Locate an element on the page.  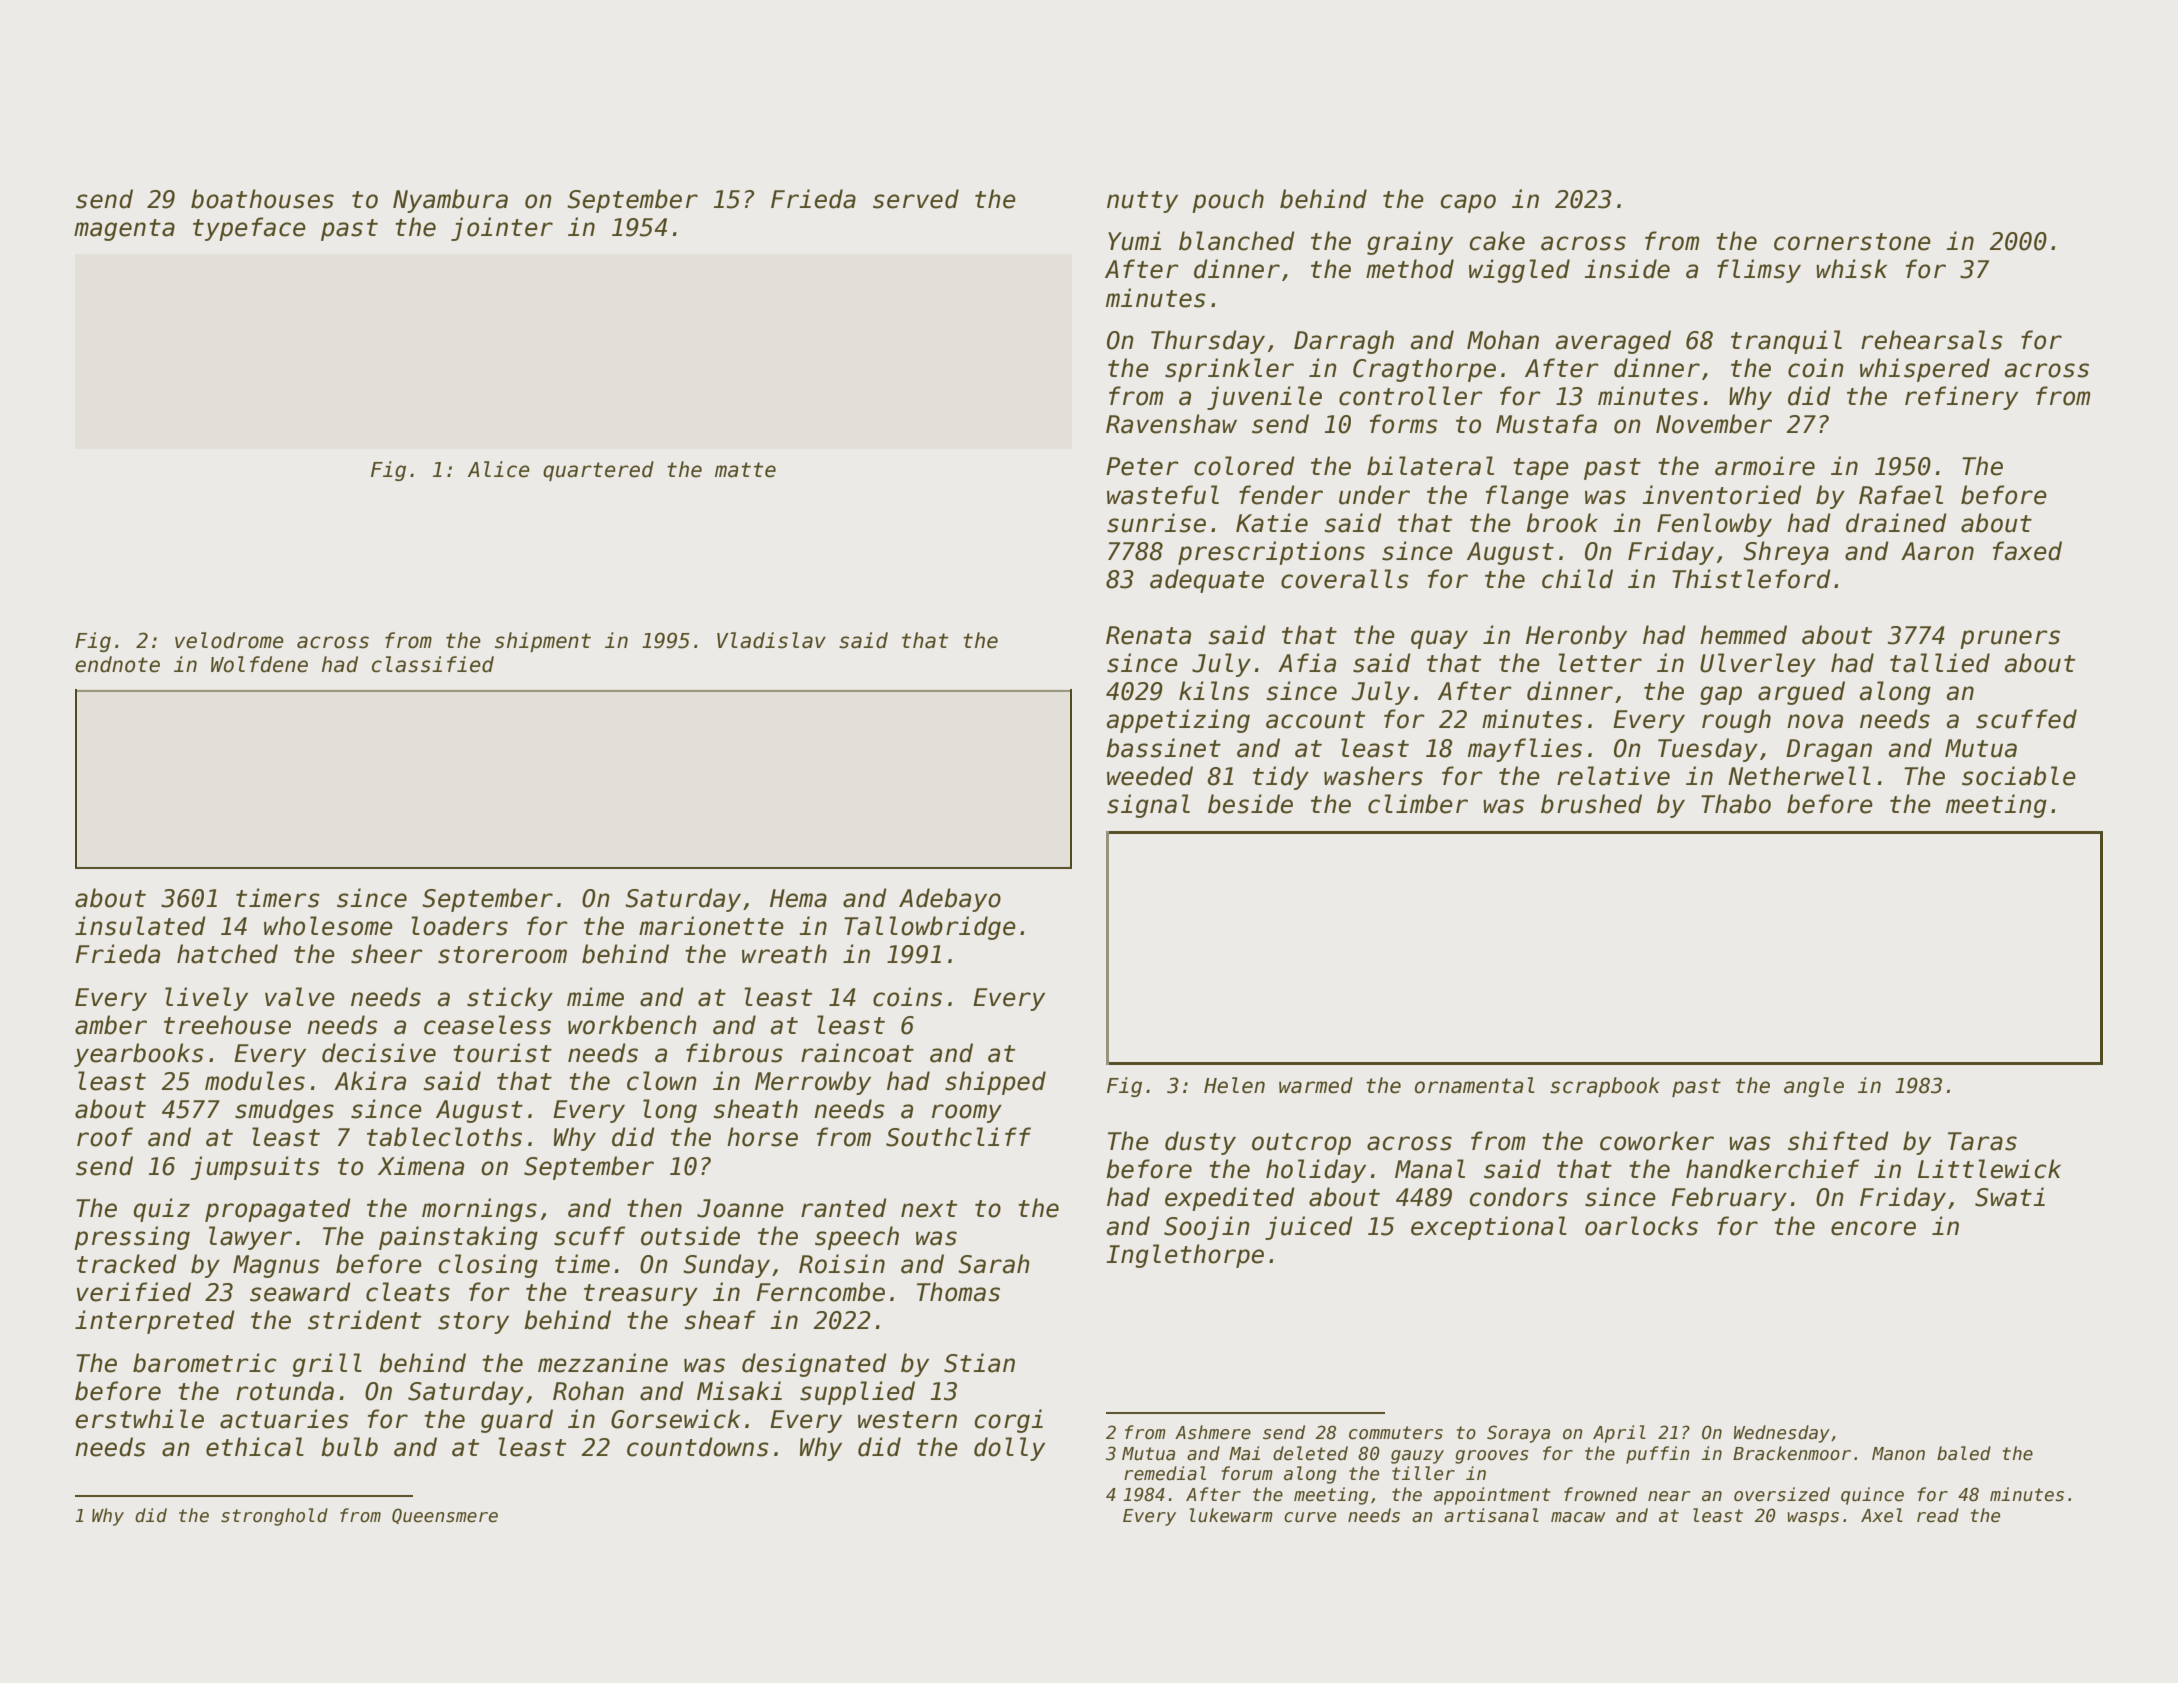
erstwhile is located at coordinates (139, 1419).
